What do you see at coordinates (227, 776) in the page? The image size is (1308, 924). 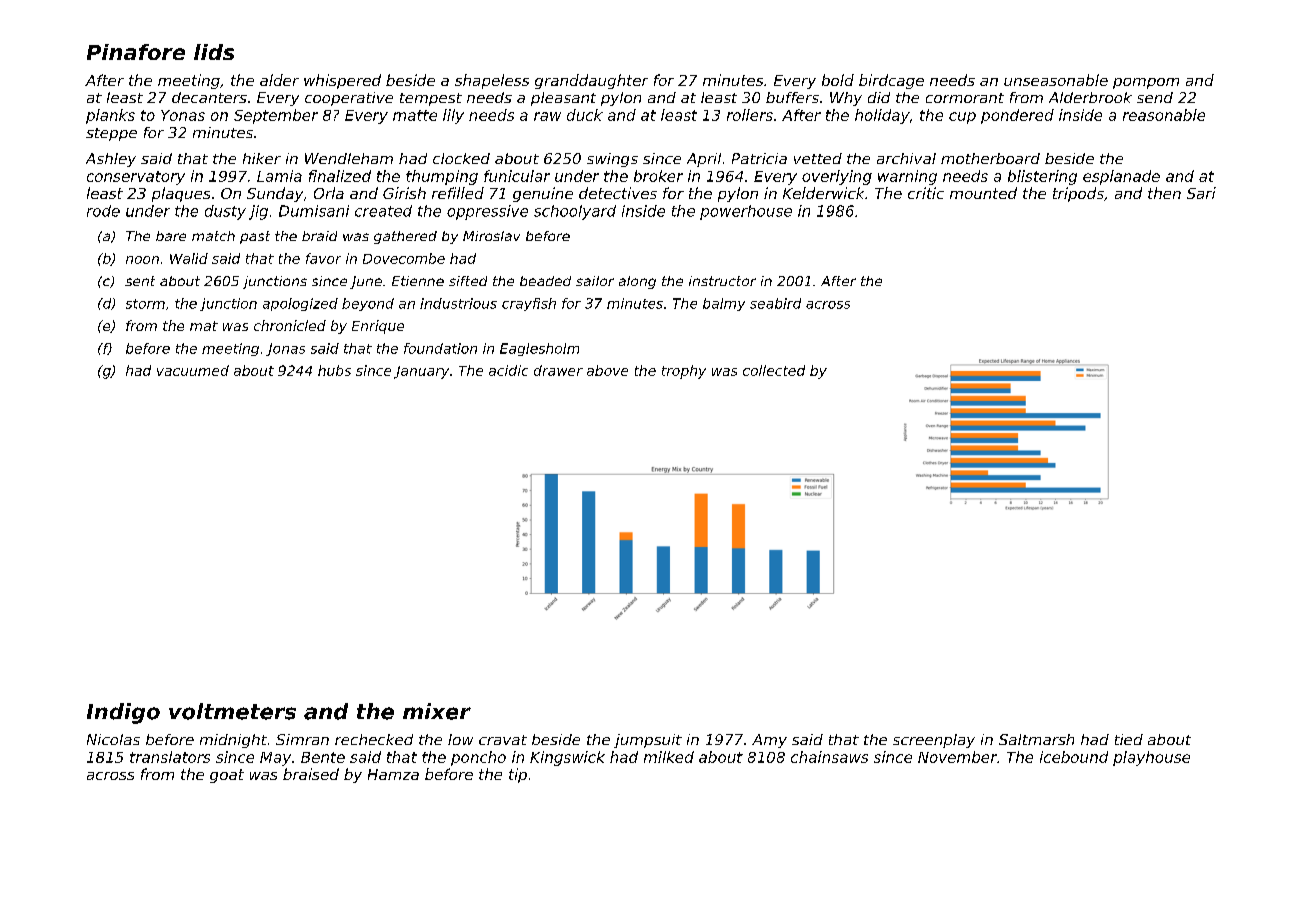 I see `goat` at bounding box center [227, 776].
